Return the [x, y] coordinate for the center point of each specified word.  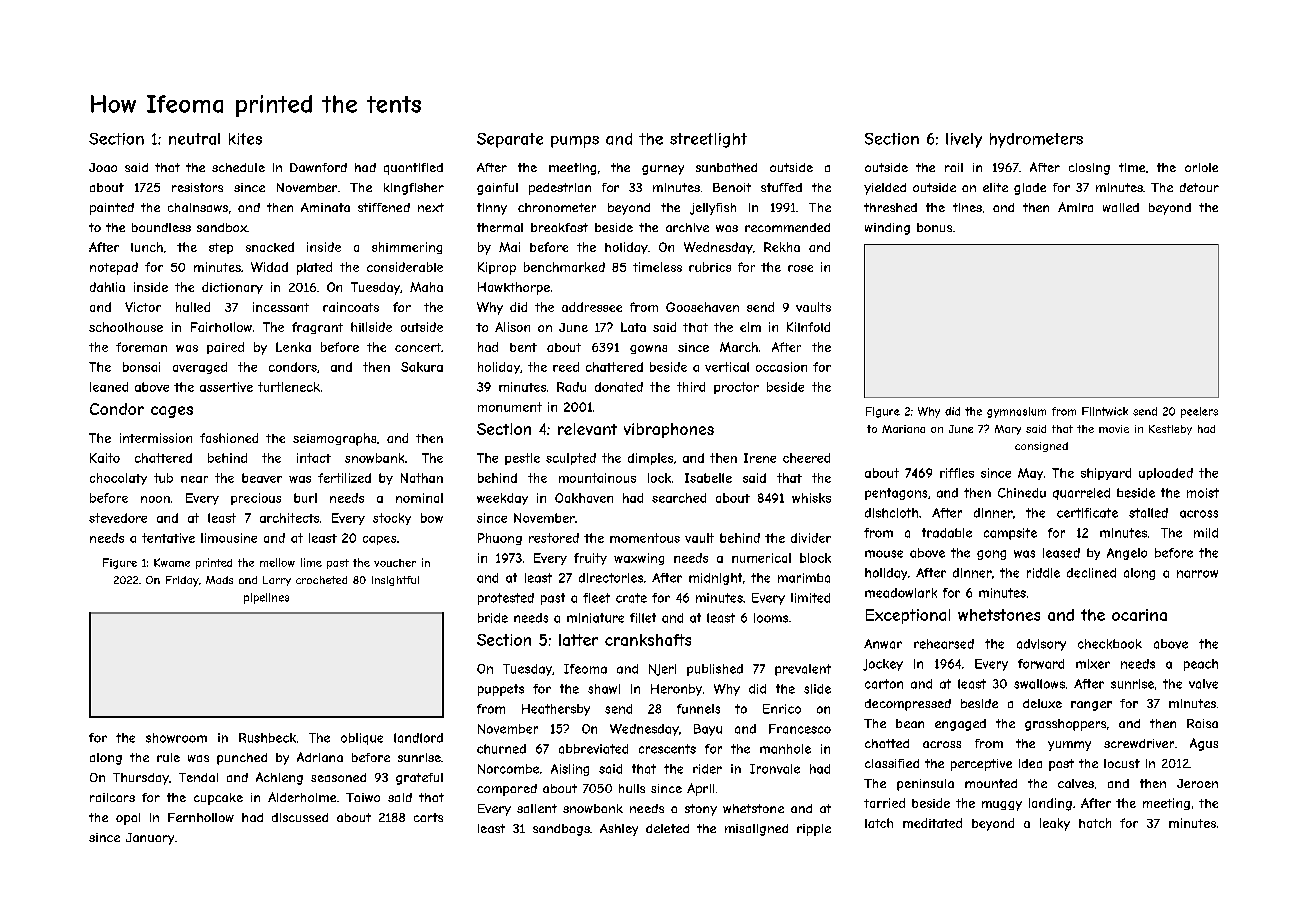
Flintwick [1105, 411]
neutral [194, 139]
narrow [1197, 574]
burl [305, 498]
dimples [650, 459]
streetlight [708, 140]
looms [771, 618]
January [150, 839]
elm [750, 327]
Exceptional [908, 616]
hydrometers [1036, 140]
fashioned [229, 438]
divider [811, 538]
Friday [182, 581]
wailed [1121, 207]
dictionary [232, 288]
